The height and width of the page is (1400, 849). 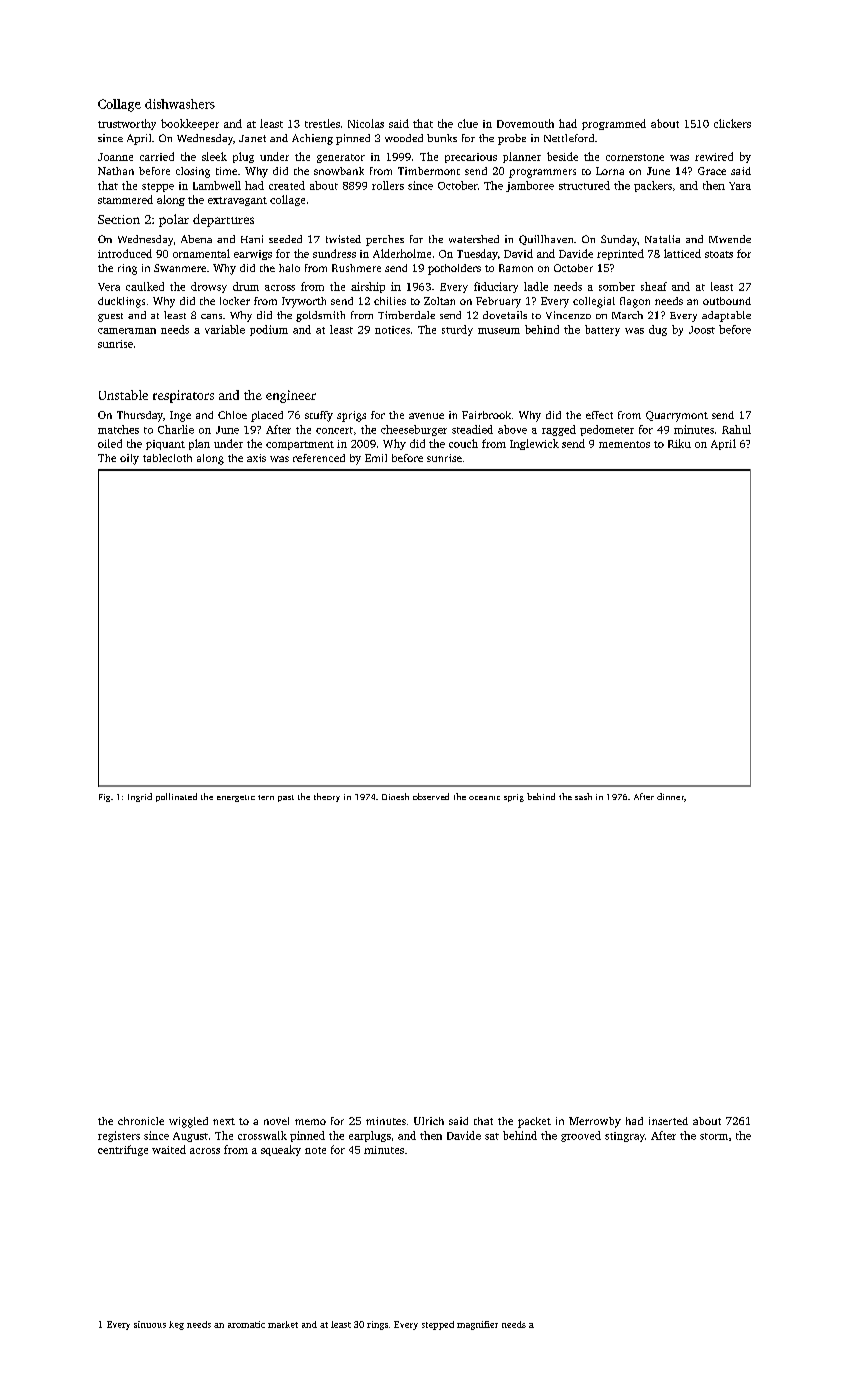 What do you see at coordinates (310, 1122) in the page?
I see `memo` at bounding box center [310, 1122].
